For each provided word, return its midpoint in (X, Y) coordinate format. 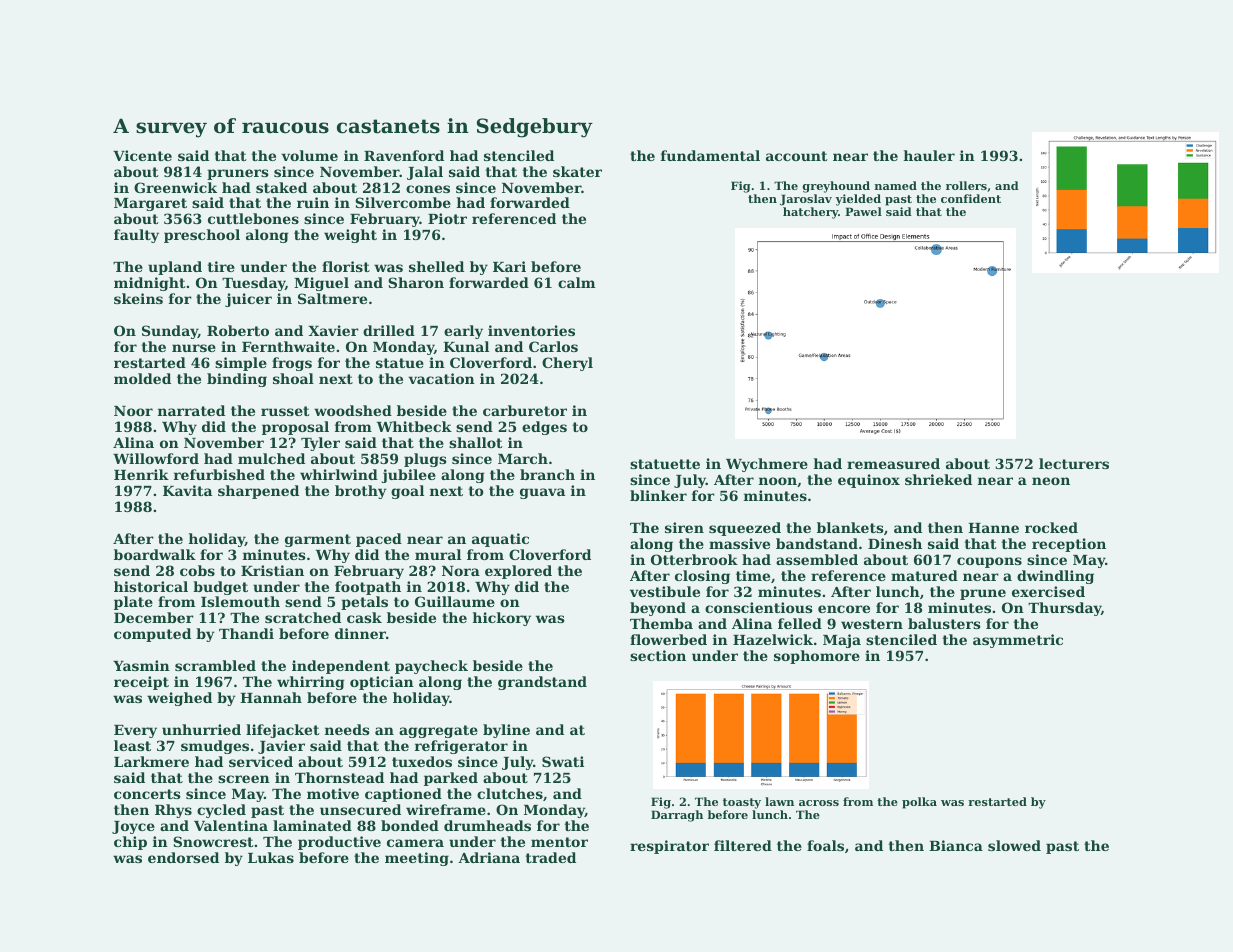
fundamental (710, 155)
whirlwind (339, 474)
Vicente (142, 155)
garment (318, 540)
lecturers (1074, 463)
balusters (944, 623)
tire (221, 266)
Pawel (863, 211)
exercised (1048, 591)
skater (577, 171)
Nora (461, 571)
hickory (502, 619)
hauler (929, 155)
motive (333, 793)
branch (547, 474)
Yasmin (141, 665)
